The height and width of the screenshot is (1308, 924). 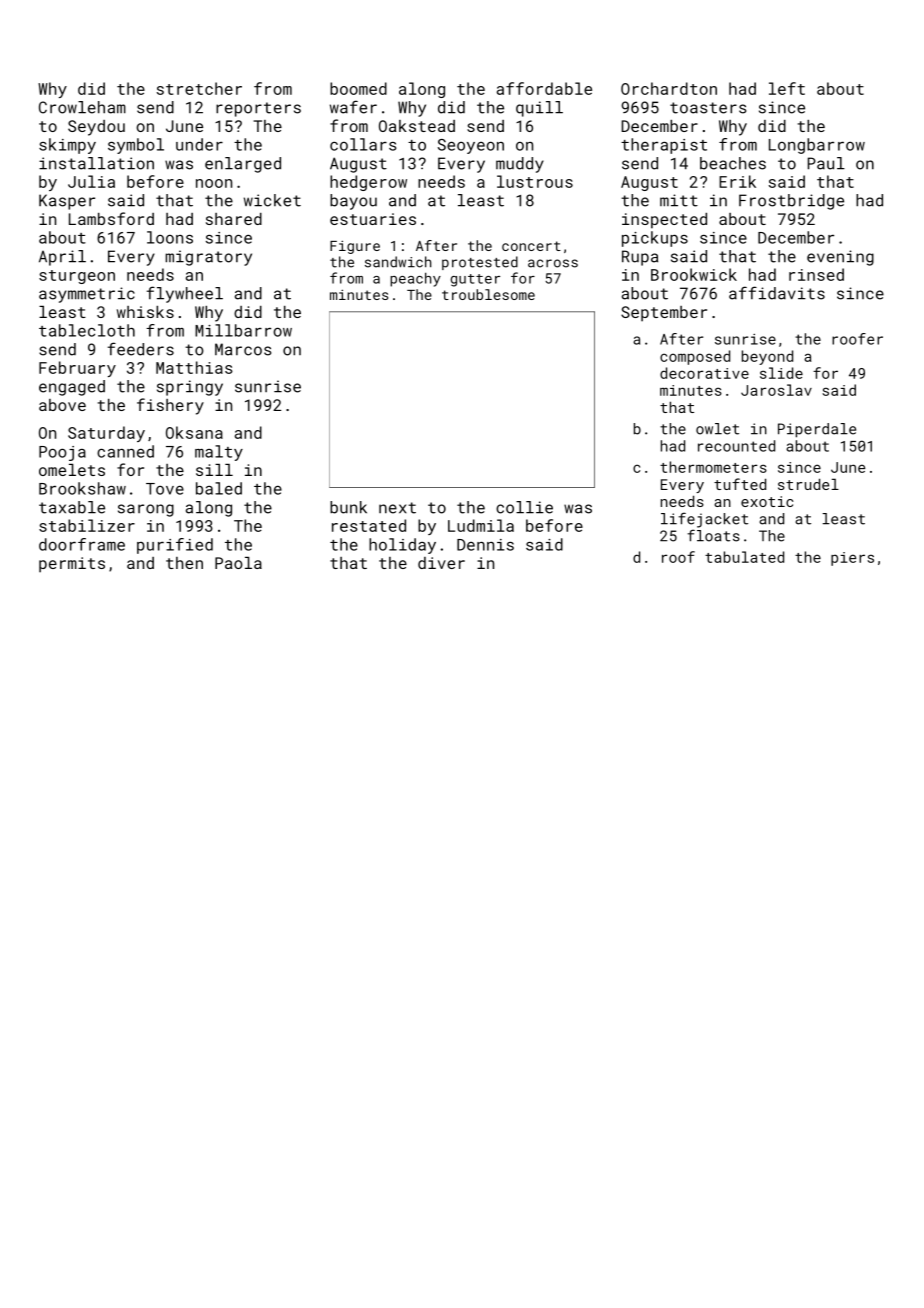 What do you see at coordinates (524, 507) in the screenshot?
I see `collie` at bounding box center [524, 507].
